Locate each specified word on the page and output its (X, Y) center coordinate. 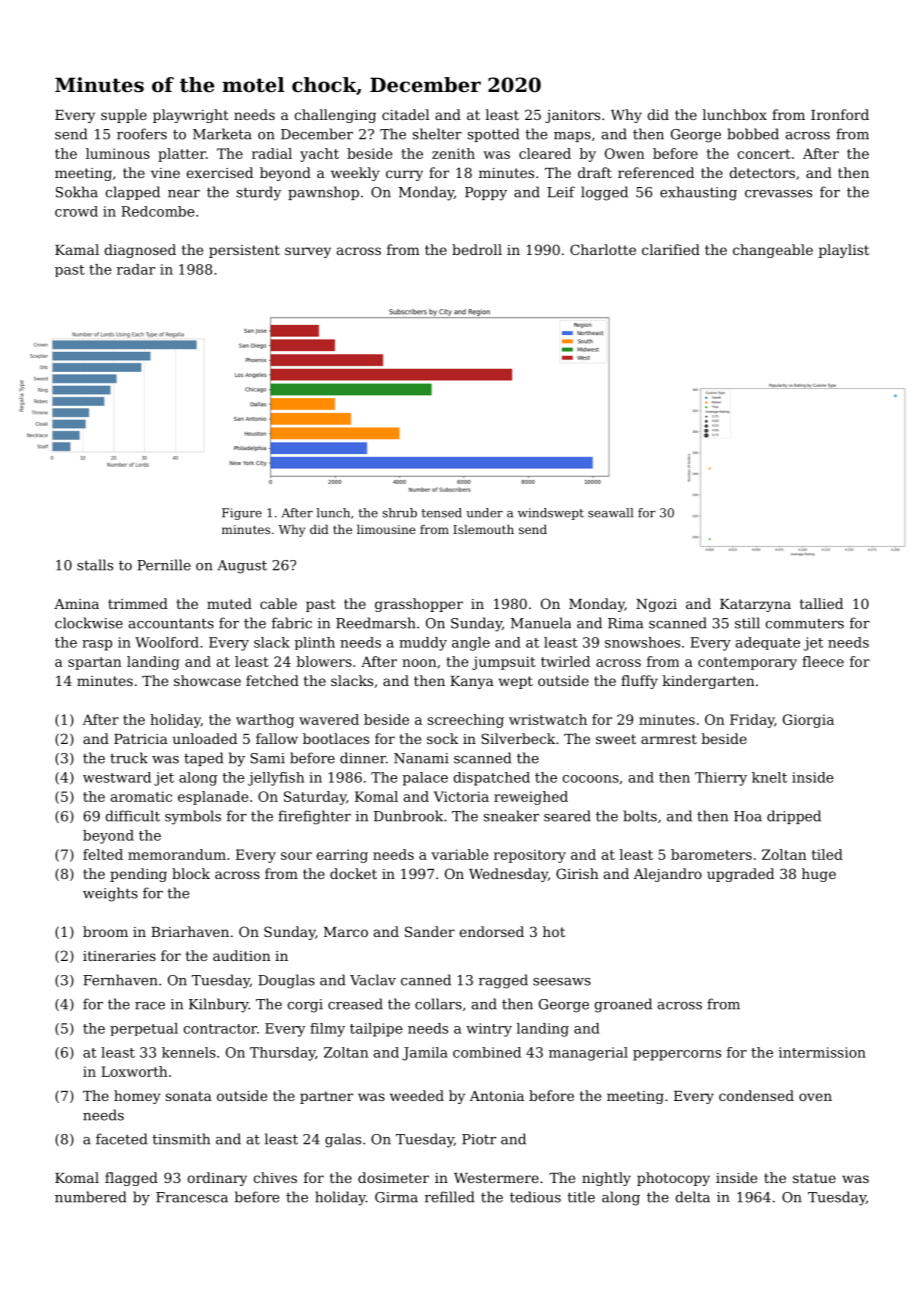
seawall (610, 513)
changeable (773, 251)
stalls (95, 565)
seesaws (562, 982)
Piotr (479, 1139)
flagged (131, 1179)
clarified (671, 249)
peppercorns (677, 1055)
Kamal (77, 249)
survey (308, 252)
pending (138, 875)
